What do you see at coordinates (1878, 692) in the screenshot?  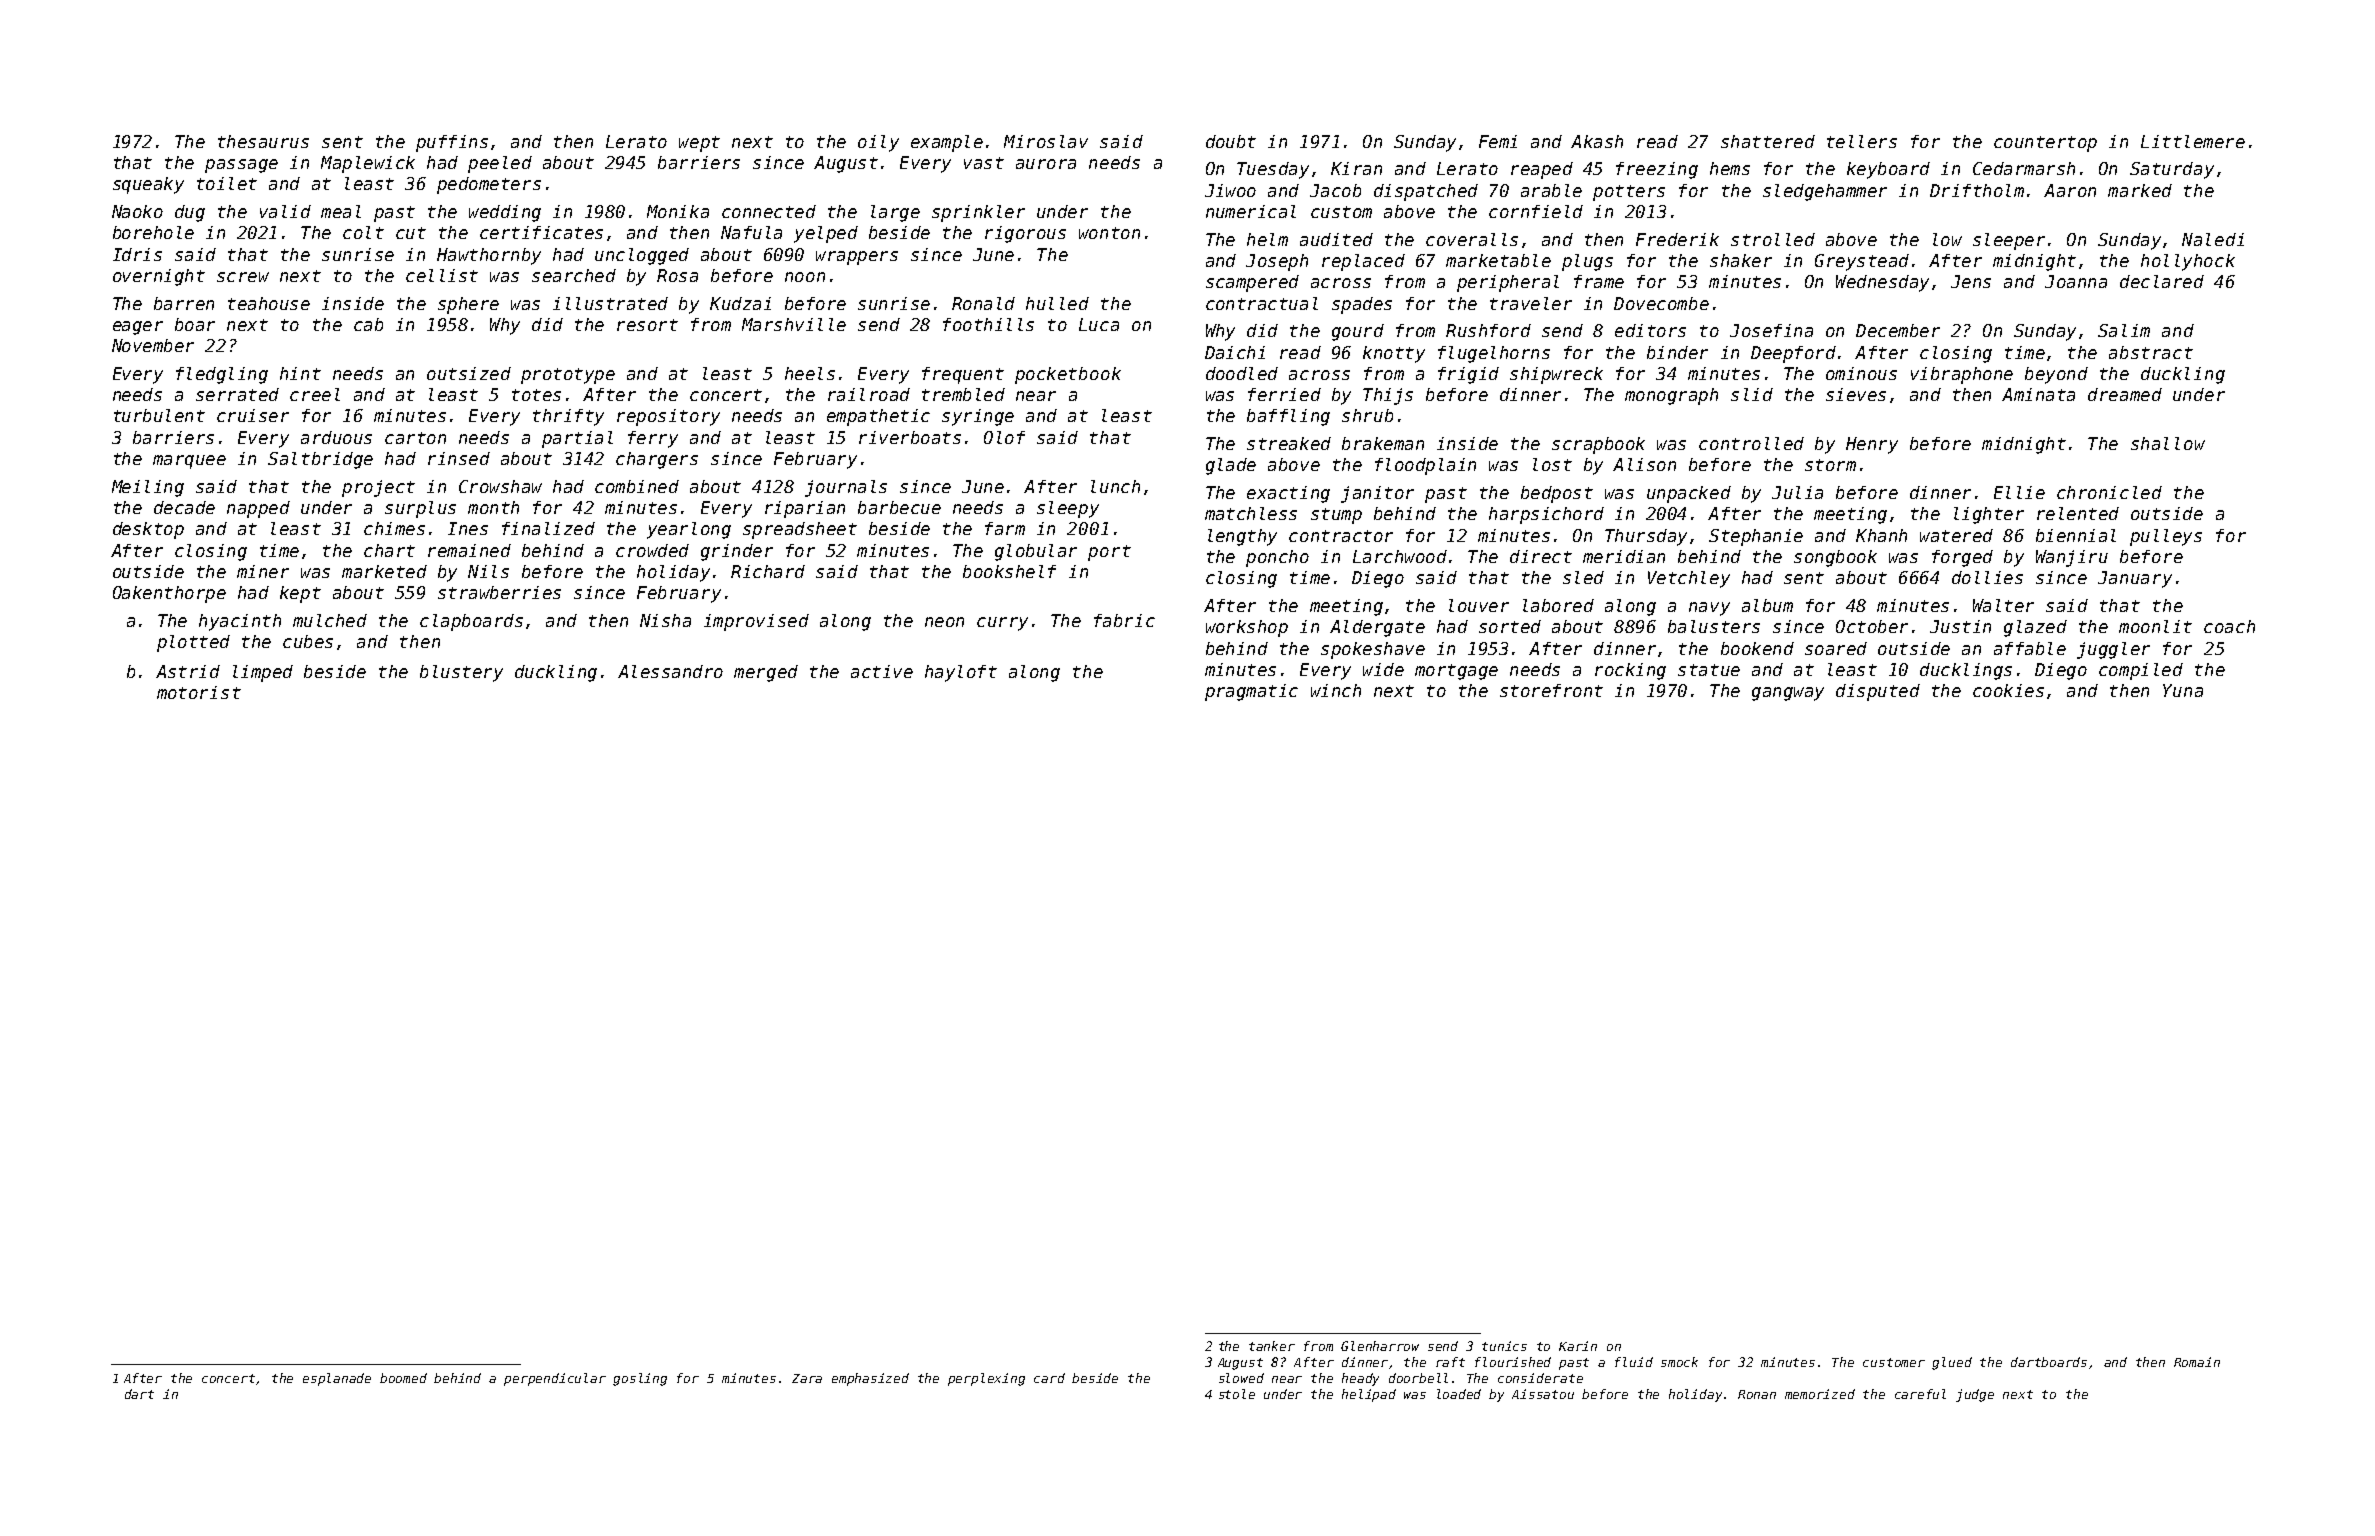 I see `disputed` at bounding box center [1878, 692].
